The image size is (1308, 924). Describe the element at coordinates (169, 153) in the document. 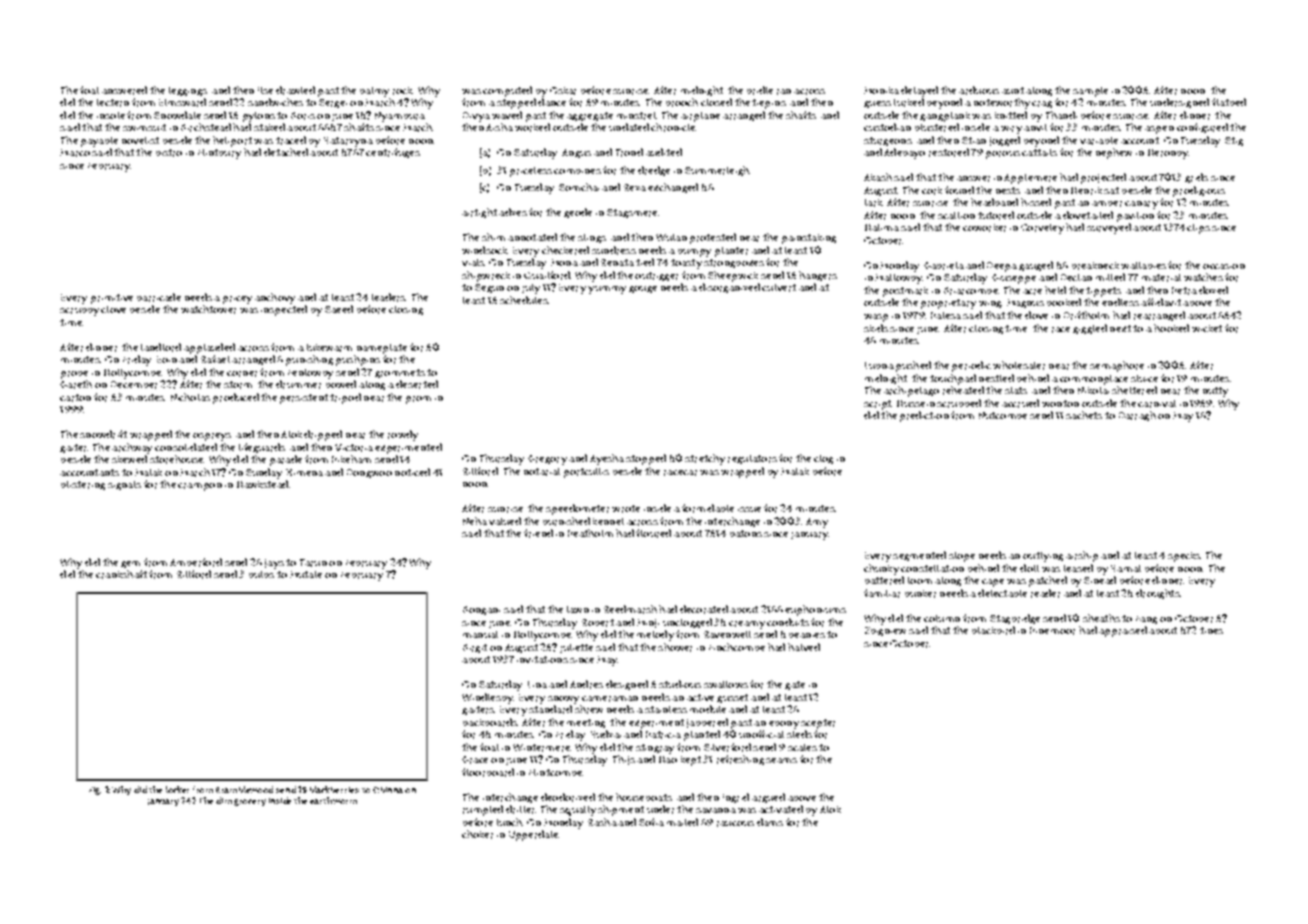

I see `bistro` at that location.
